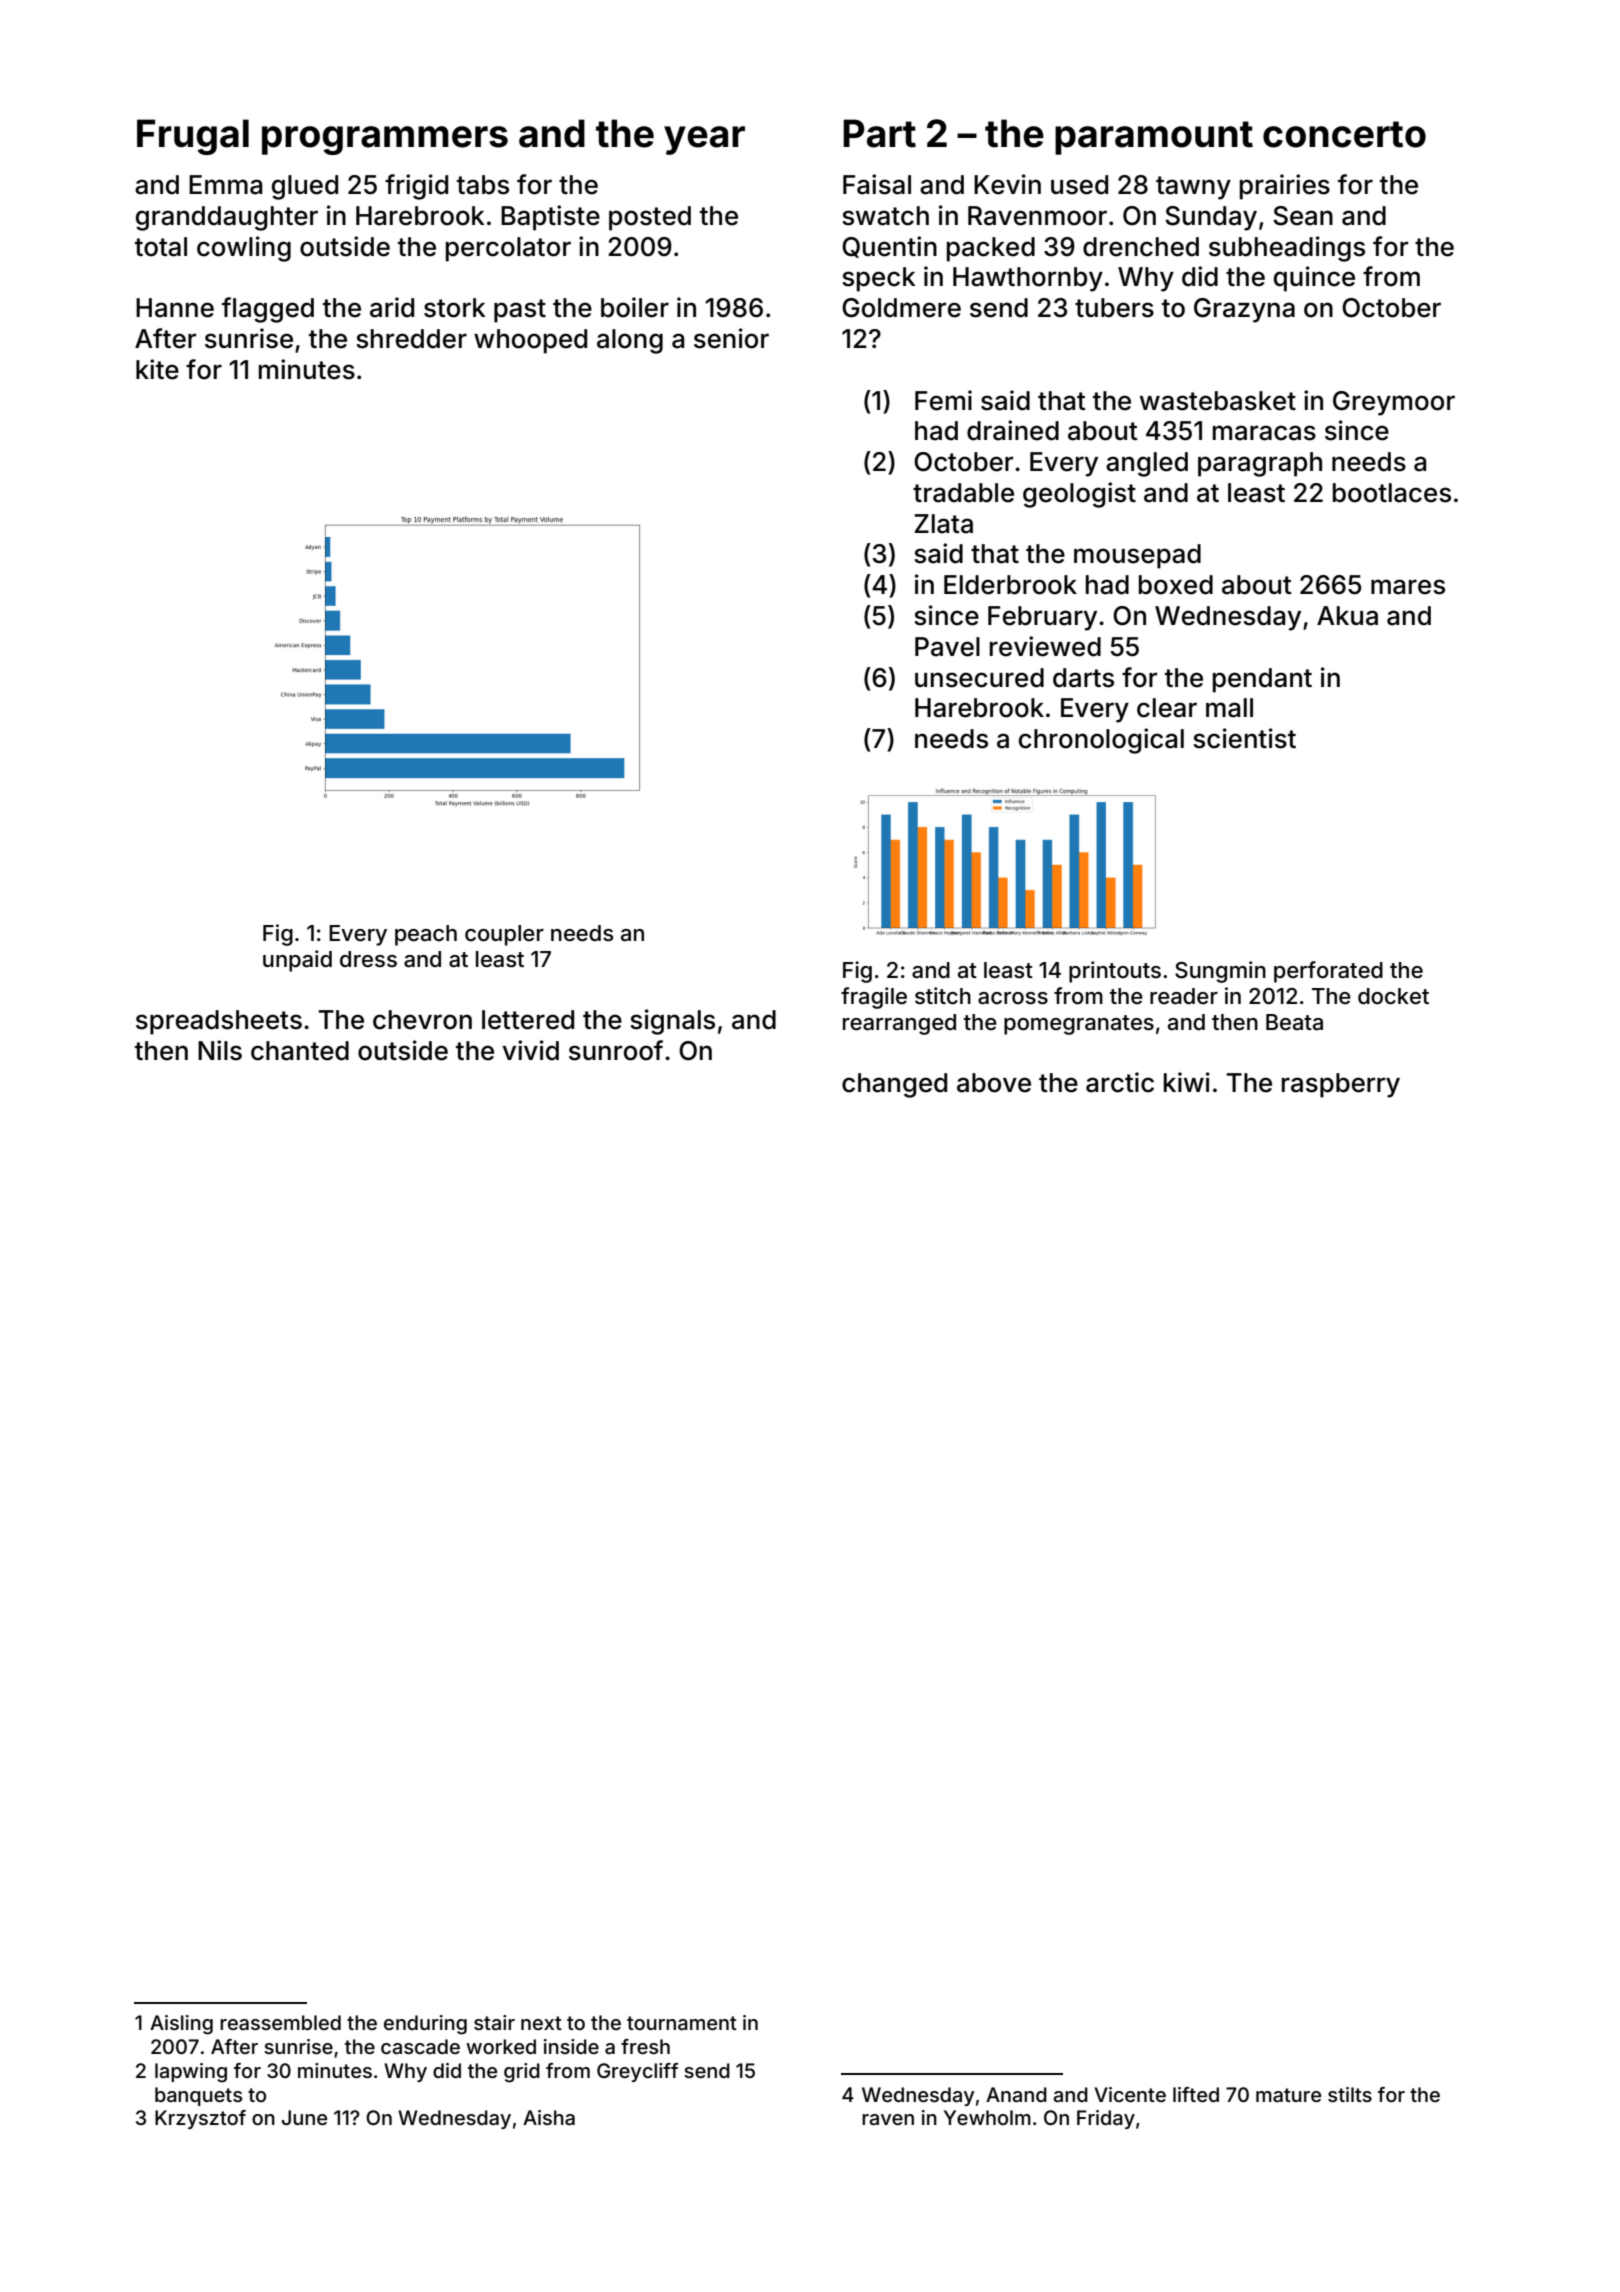  I want to click on concerto, so click(1344, 134).
